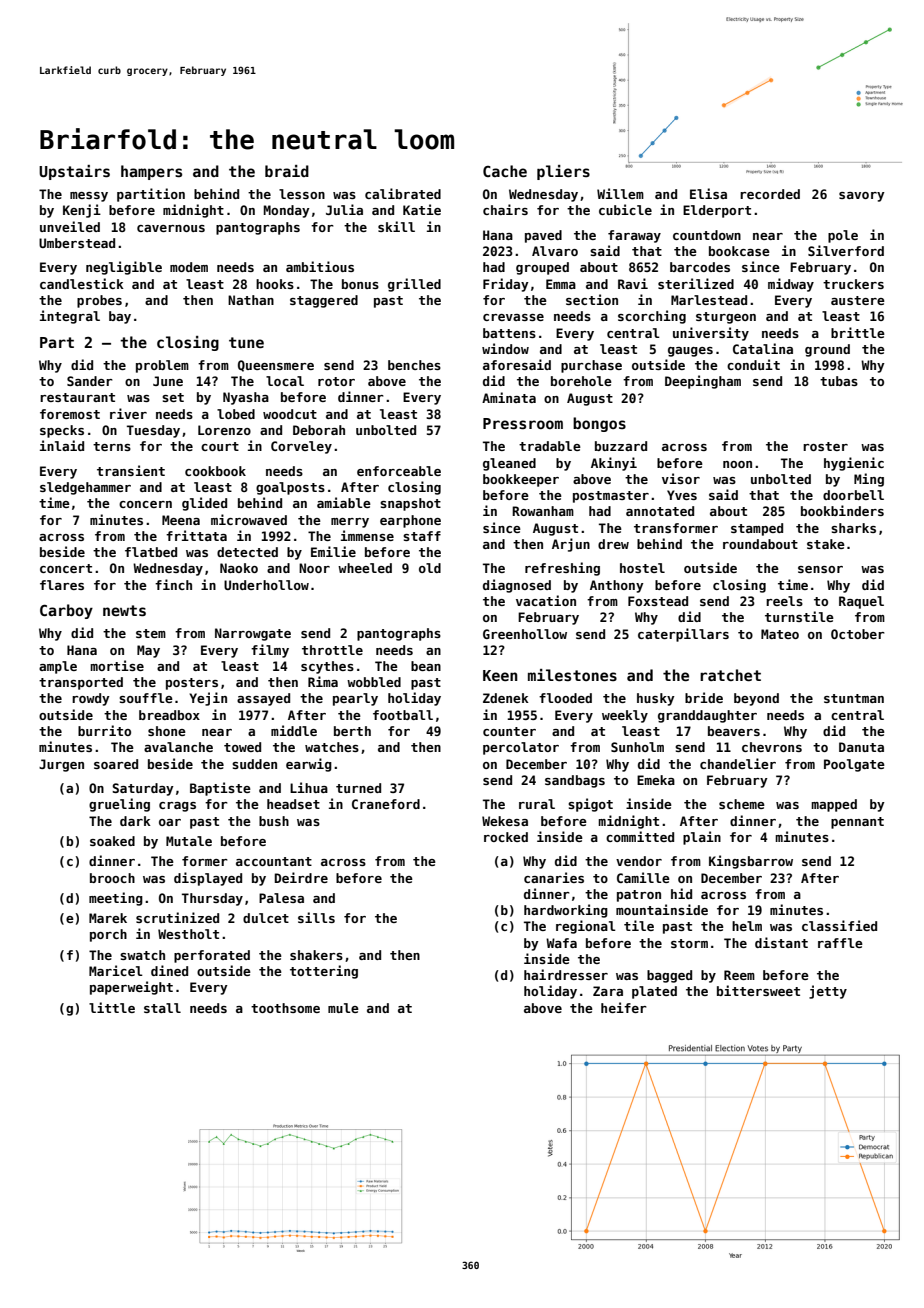  Describe the element at coordinates (862, 197) in the page. I see `savory` at that location.
